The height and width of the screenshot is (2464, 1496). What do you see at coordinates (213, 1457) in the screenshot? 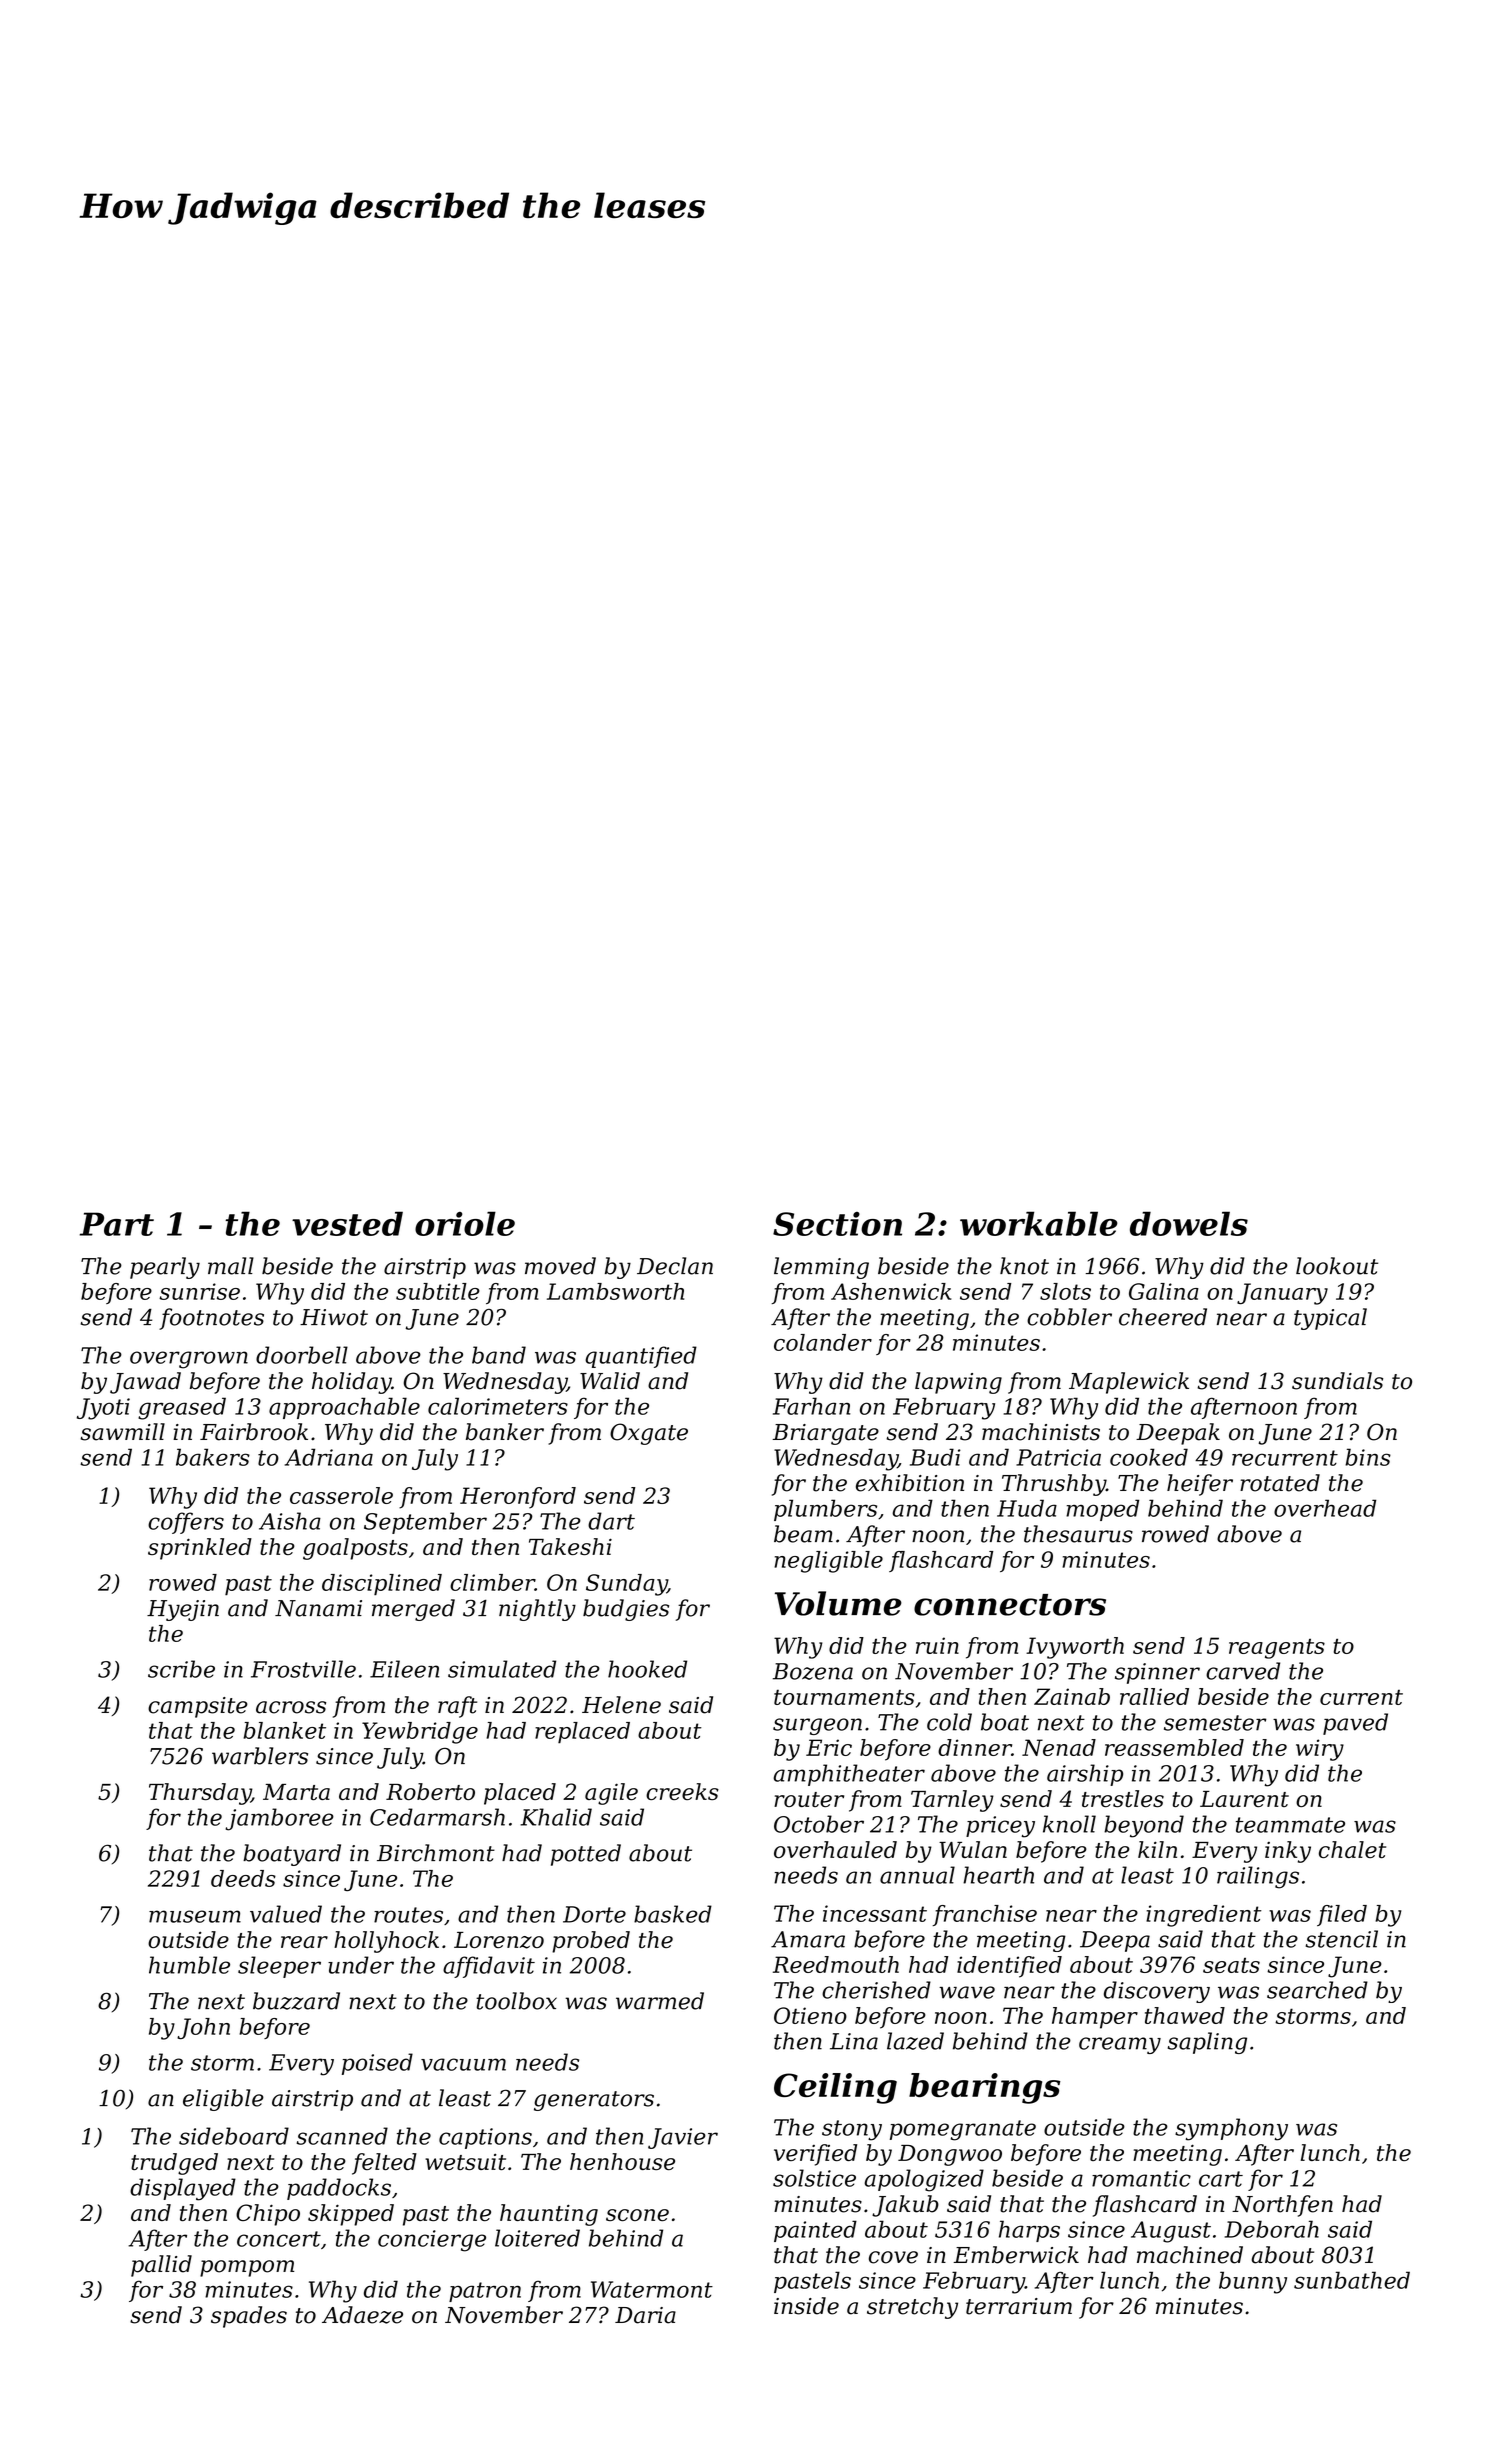
I see `bakers` at bounding box center [213, 1457].
